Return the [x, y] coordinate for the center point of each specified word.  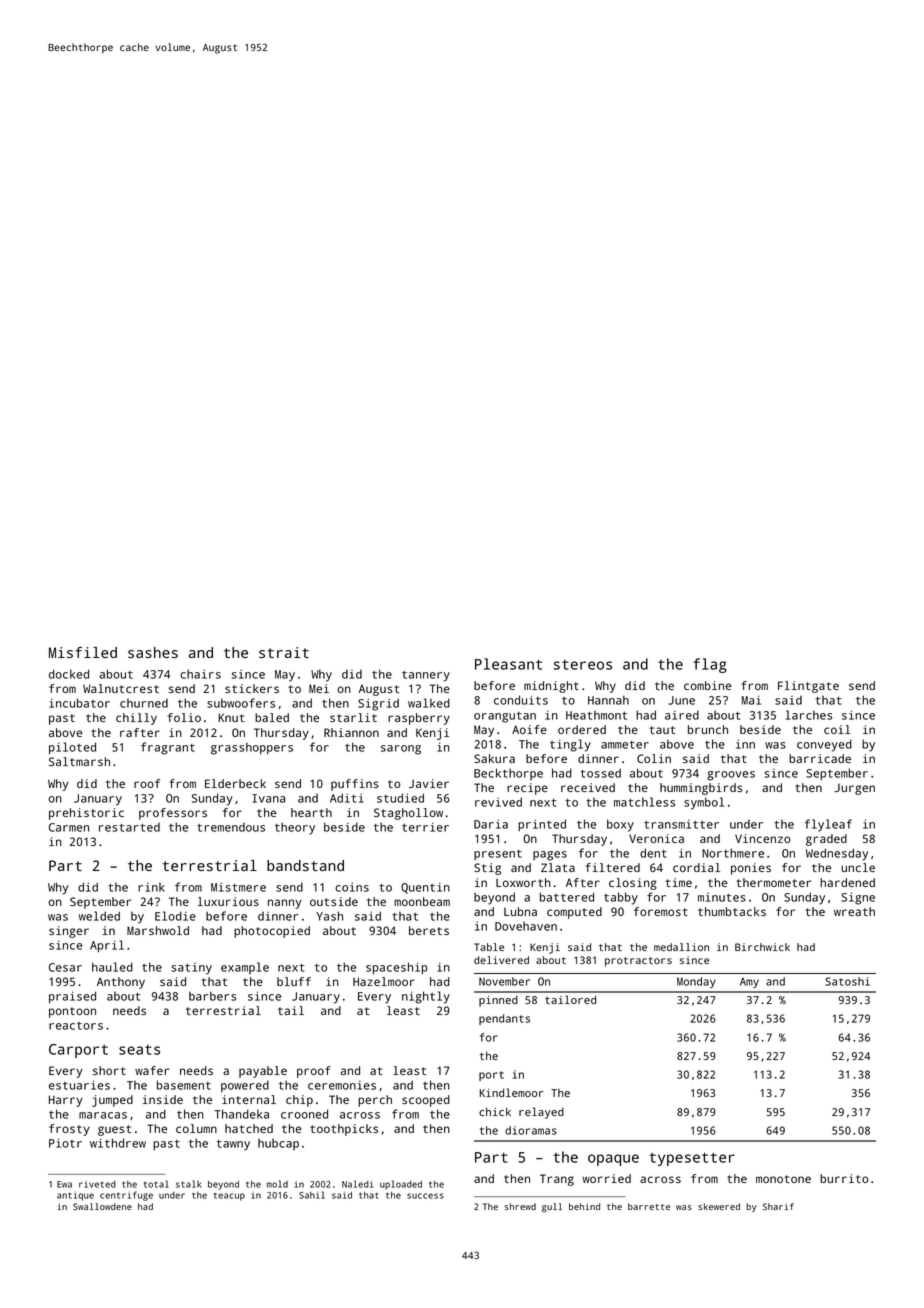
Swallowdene [102, 1206]
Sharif [778, 1206]
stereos [583, 665]
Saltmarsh [79, 761]
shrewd [520, 1206]
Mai [751, 700]
